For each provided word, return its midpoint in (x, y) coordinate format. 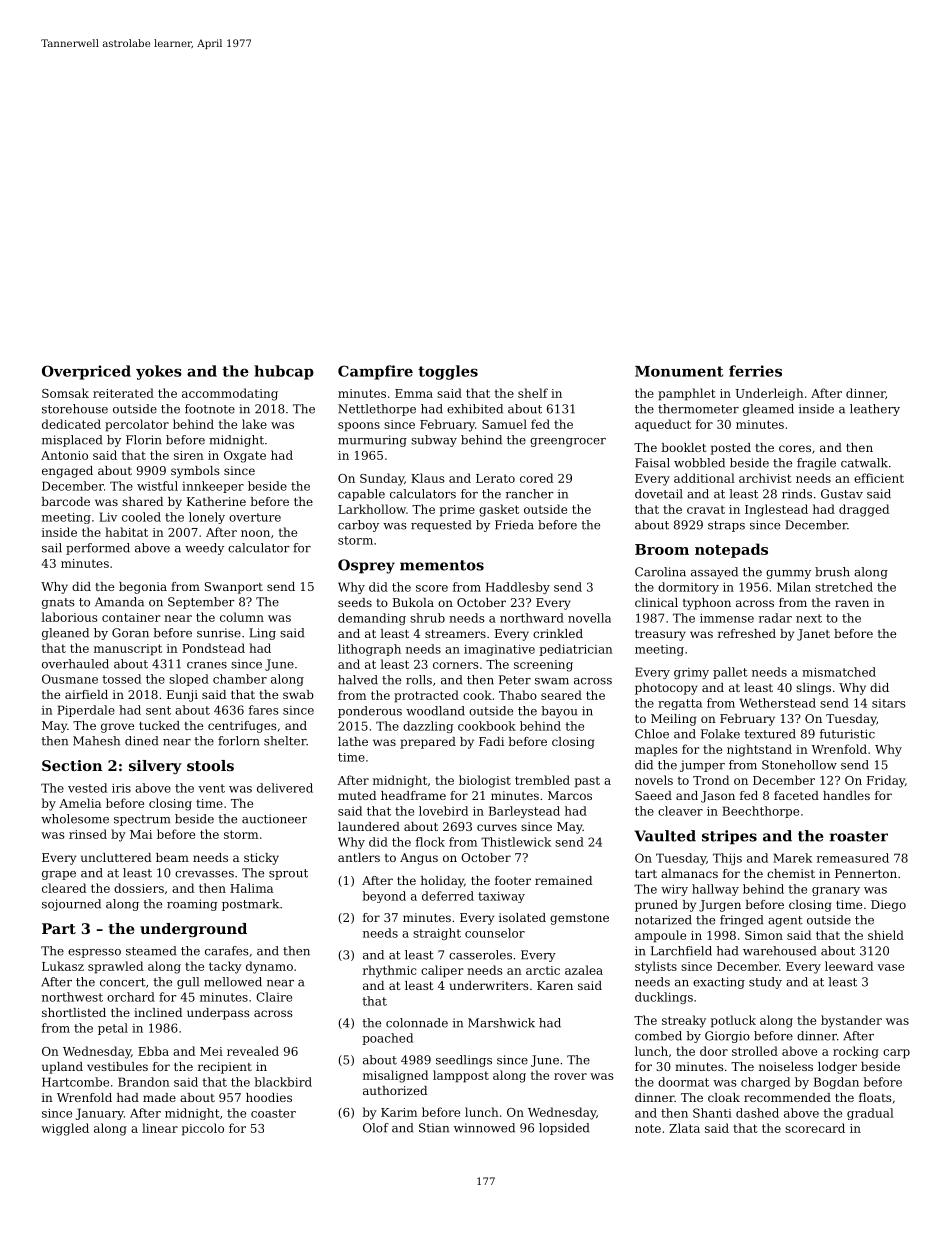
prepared (428, 743)
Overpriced (86, 372)
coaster (273, 1113)
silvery (155, 767)
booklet (683, 447)
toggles (448, 372)
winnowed (484, 1128)
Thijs (727, 859)
